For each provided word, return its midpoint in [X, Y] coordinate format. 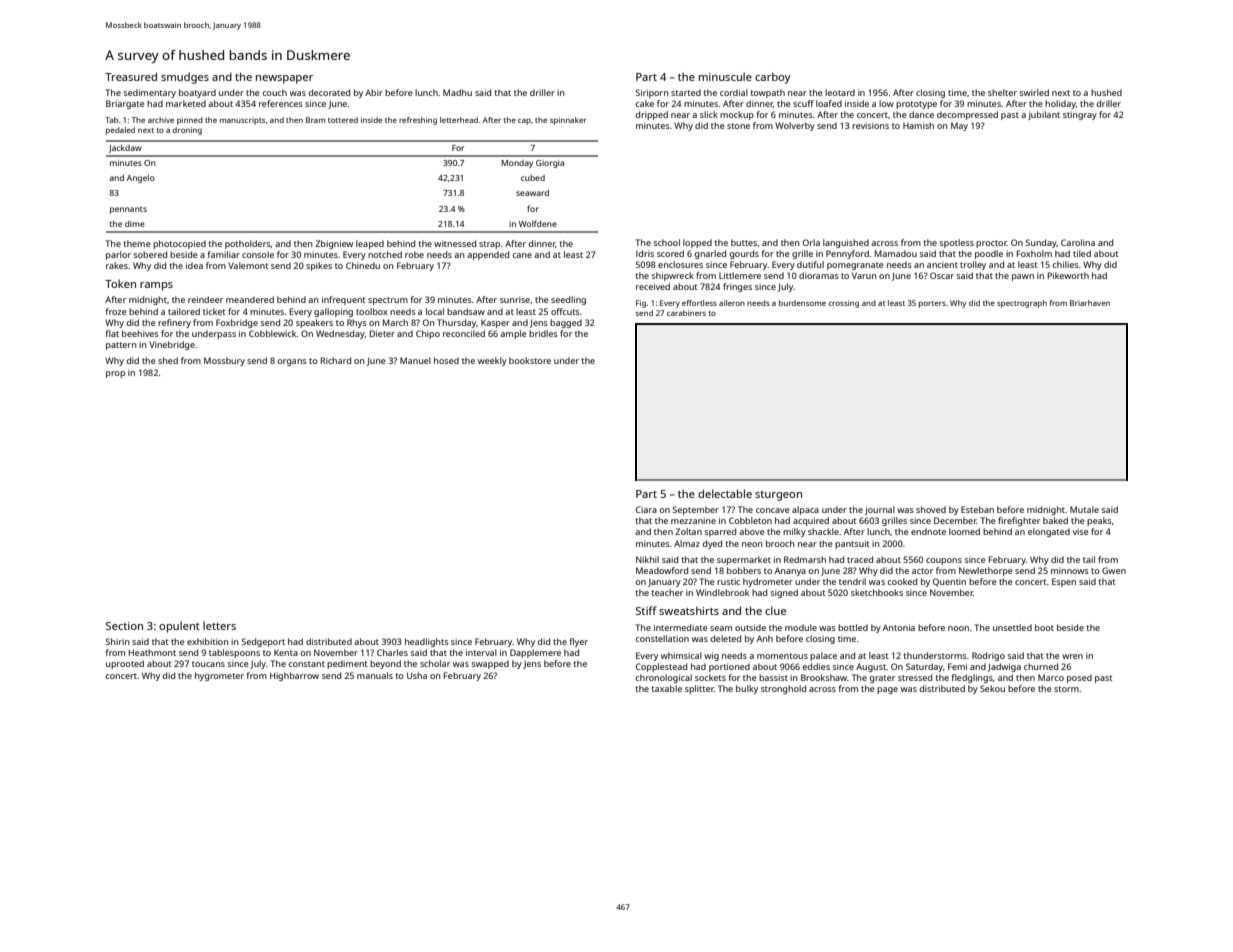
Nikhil [647, 559]
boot [1044, 627]
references [281, 103]
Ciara [646, 509]
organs [292, 362]
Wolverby [795, 126]
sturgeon [778, 496]
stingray [1080, 115]
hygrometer [219, 676]
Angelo [141, 178]
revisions [870, 125]
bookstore [530, 360]
